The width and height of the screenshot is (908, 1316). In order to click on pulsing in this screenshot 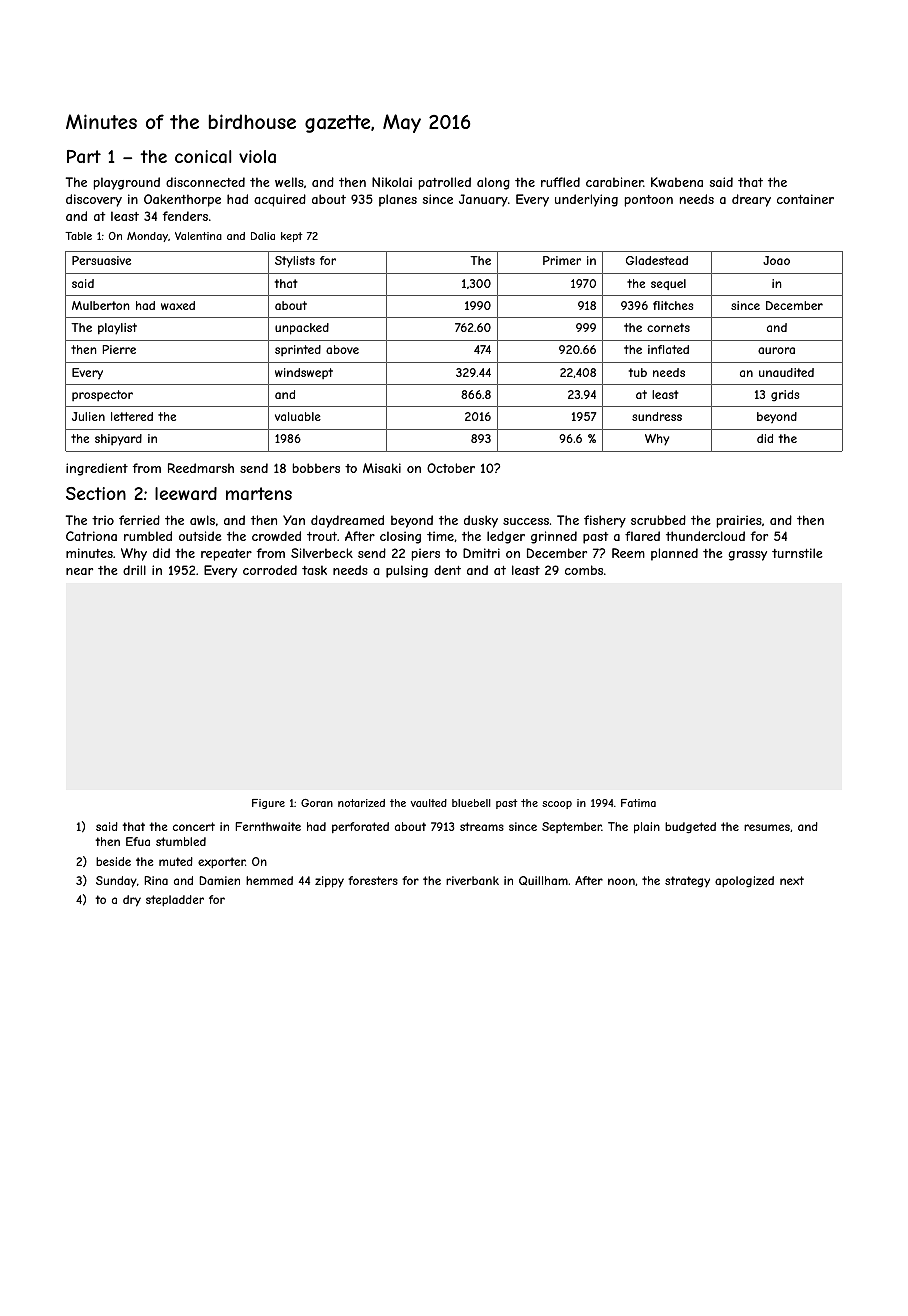, I will do `click(407, 571)`.
